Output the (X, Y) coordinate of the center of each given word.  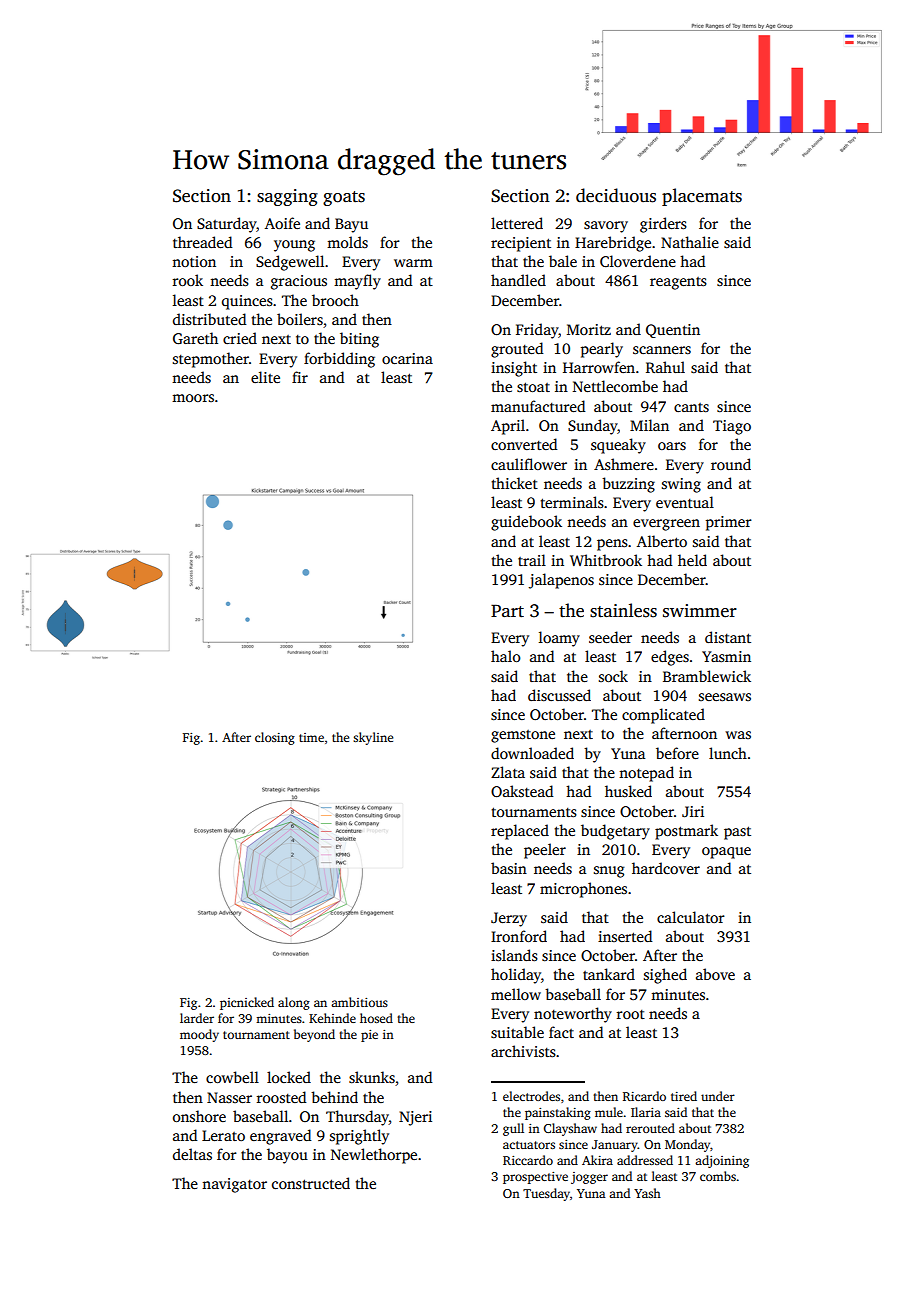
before (677, 753)
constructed (311, 1183)
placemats (702, 197)
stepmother (211, 360)
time (311, 737)
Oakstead (522, 791)
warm (413, 263)
